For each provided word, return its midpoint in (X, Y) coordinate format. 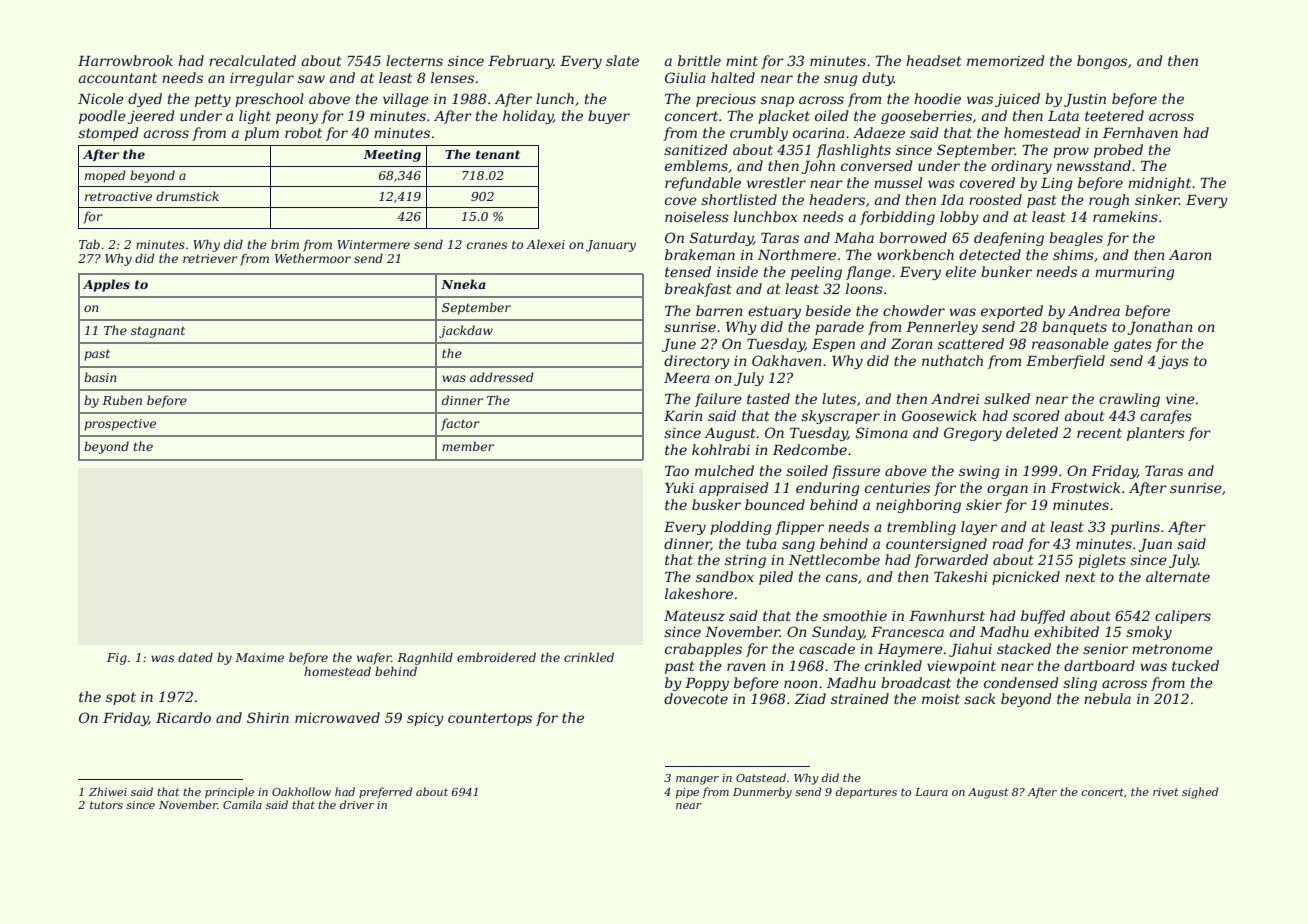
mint (742, 61)
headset (934, 60)
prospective (120, 425)
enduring (828, 489)
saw (311, 79)
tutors (106, 805)
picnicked (1026, 578)
